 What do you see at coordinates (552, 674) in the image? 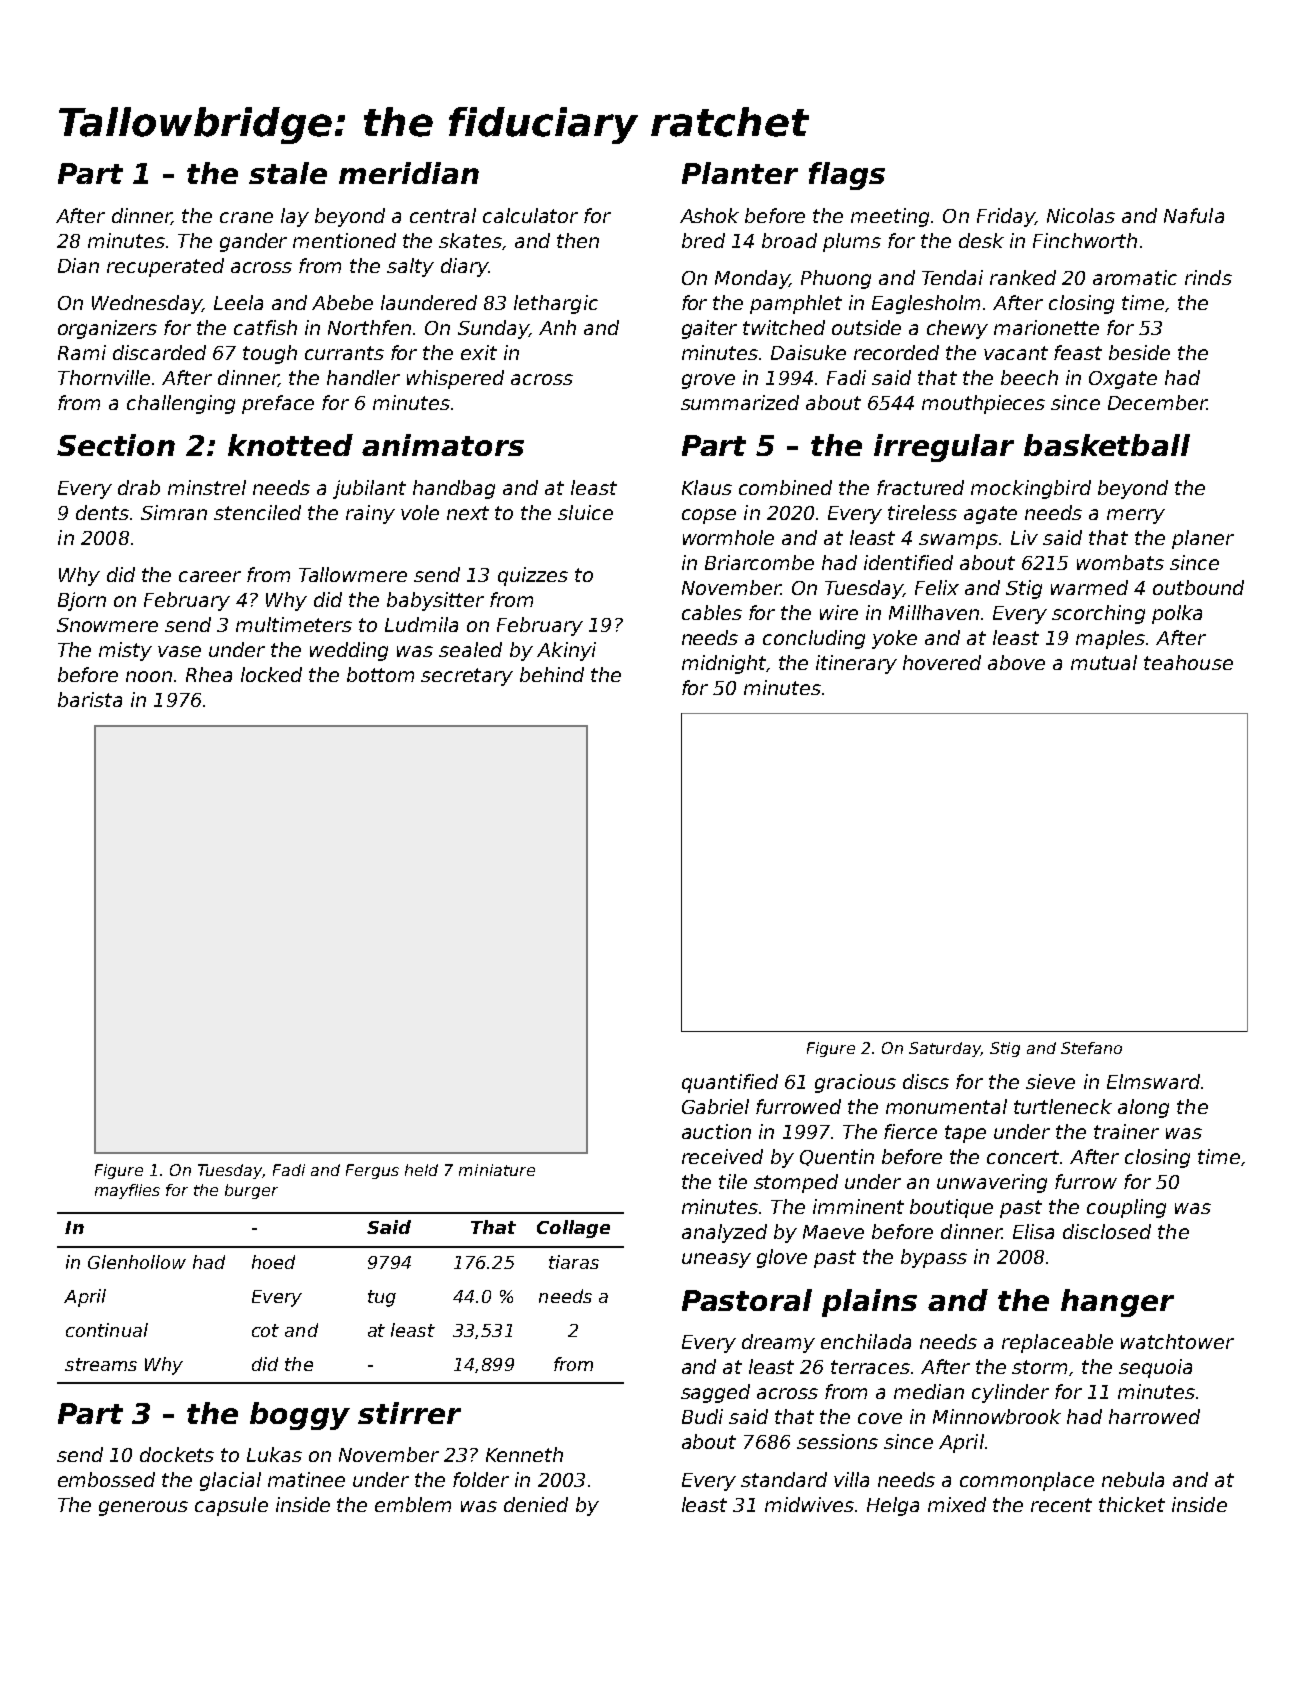
I see `behind` at bounding box center [552, 674].
